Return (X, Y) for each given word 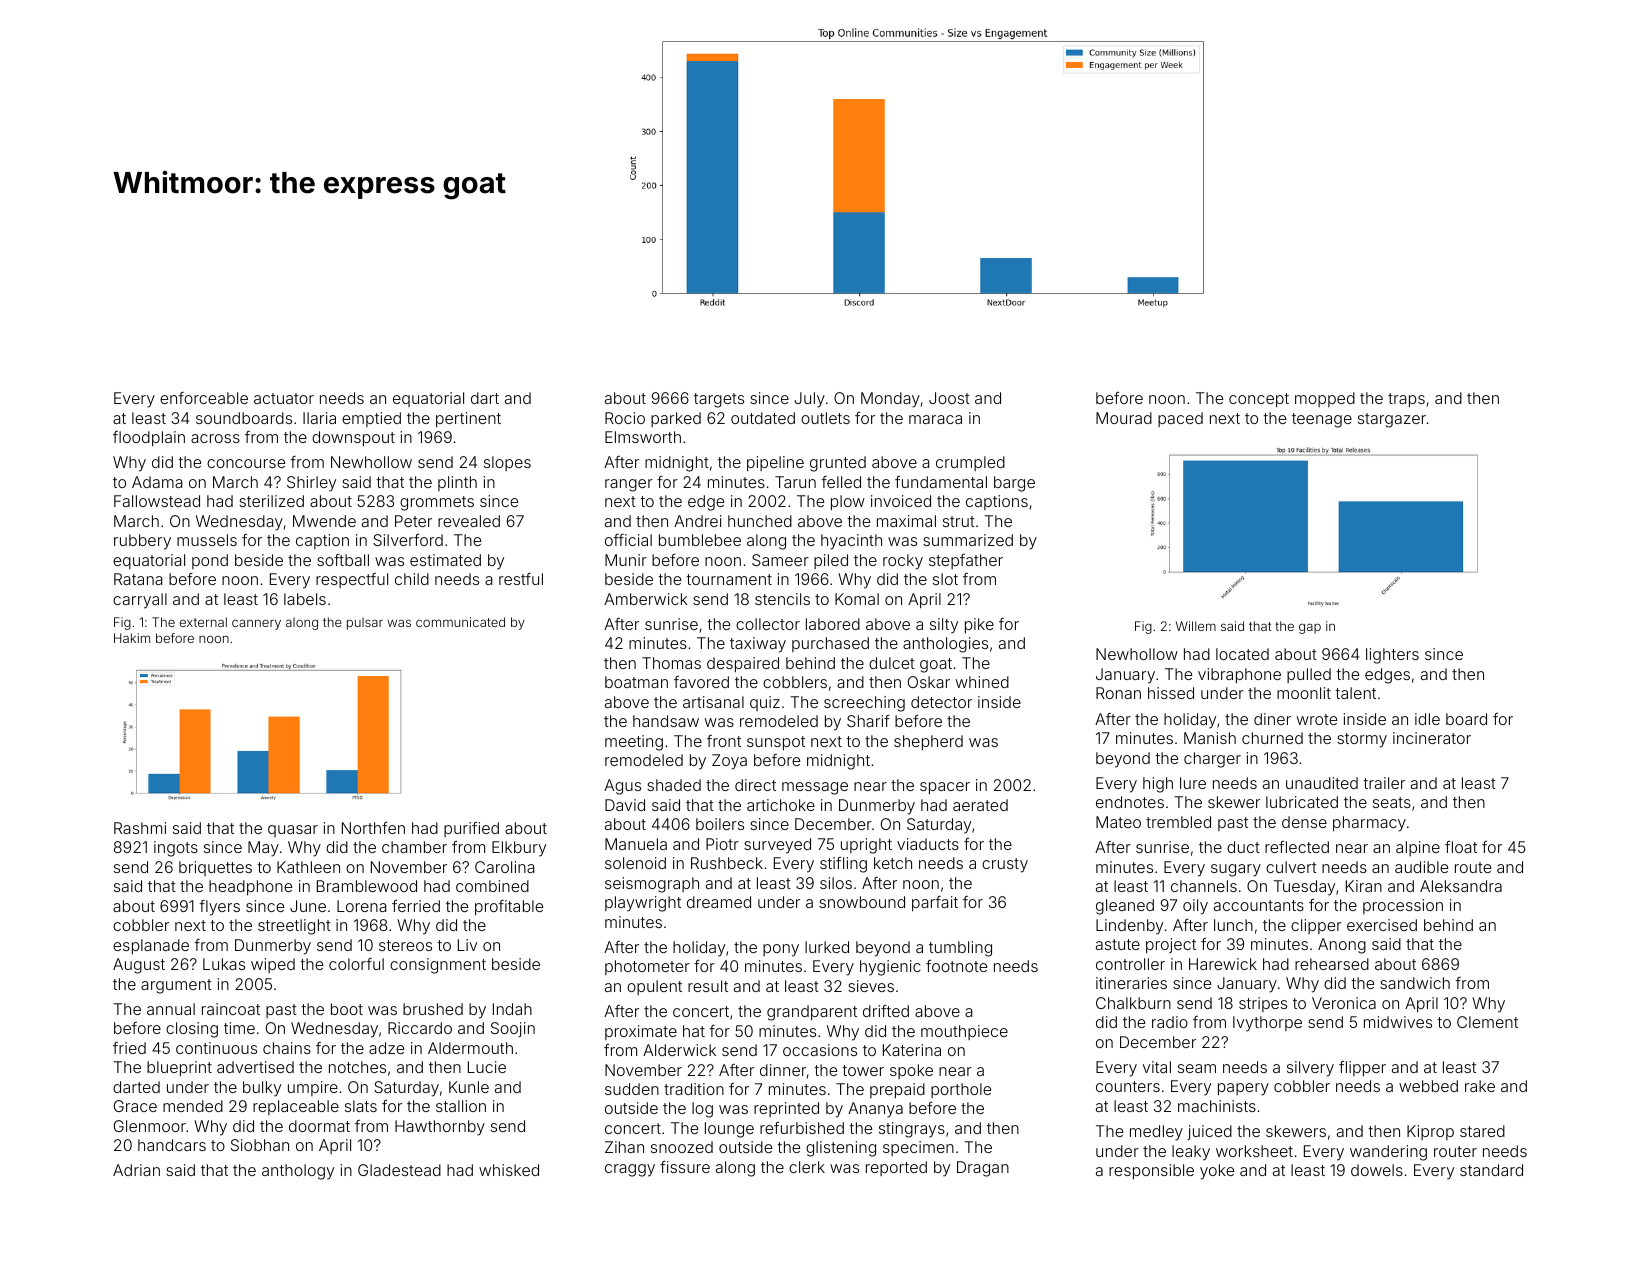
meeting (634, 743)
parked (676, 419)
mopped (1325, 399)
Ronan (1118, 693)
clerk (807, 1167)
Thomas (671, 663)
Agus (622, 787)
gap (1310, 628)
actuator (284, 398)
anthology (298, 1172)
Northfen (373, 828)
